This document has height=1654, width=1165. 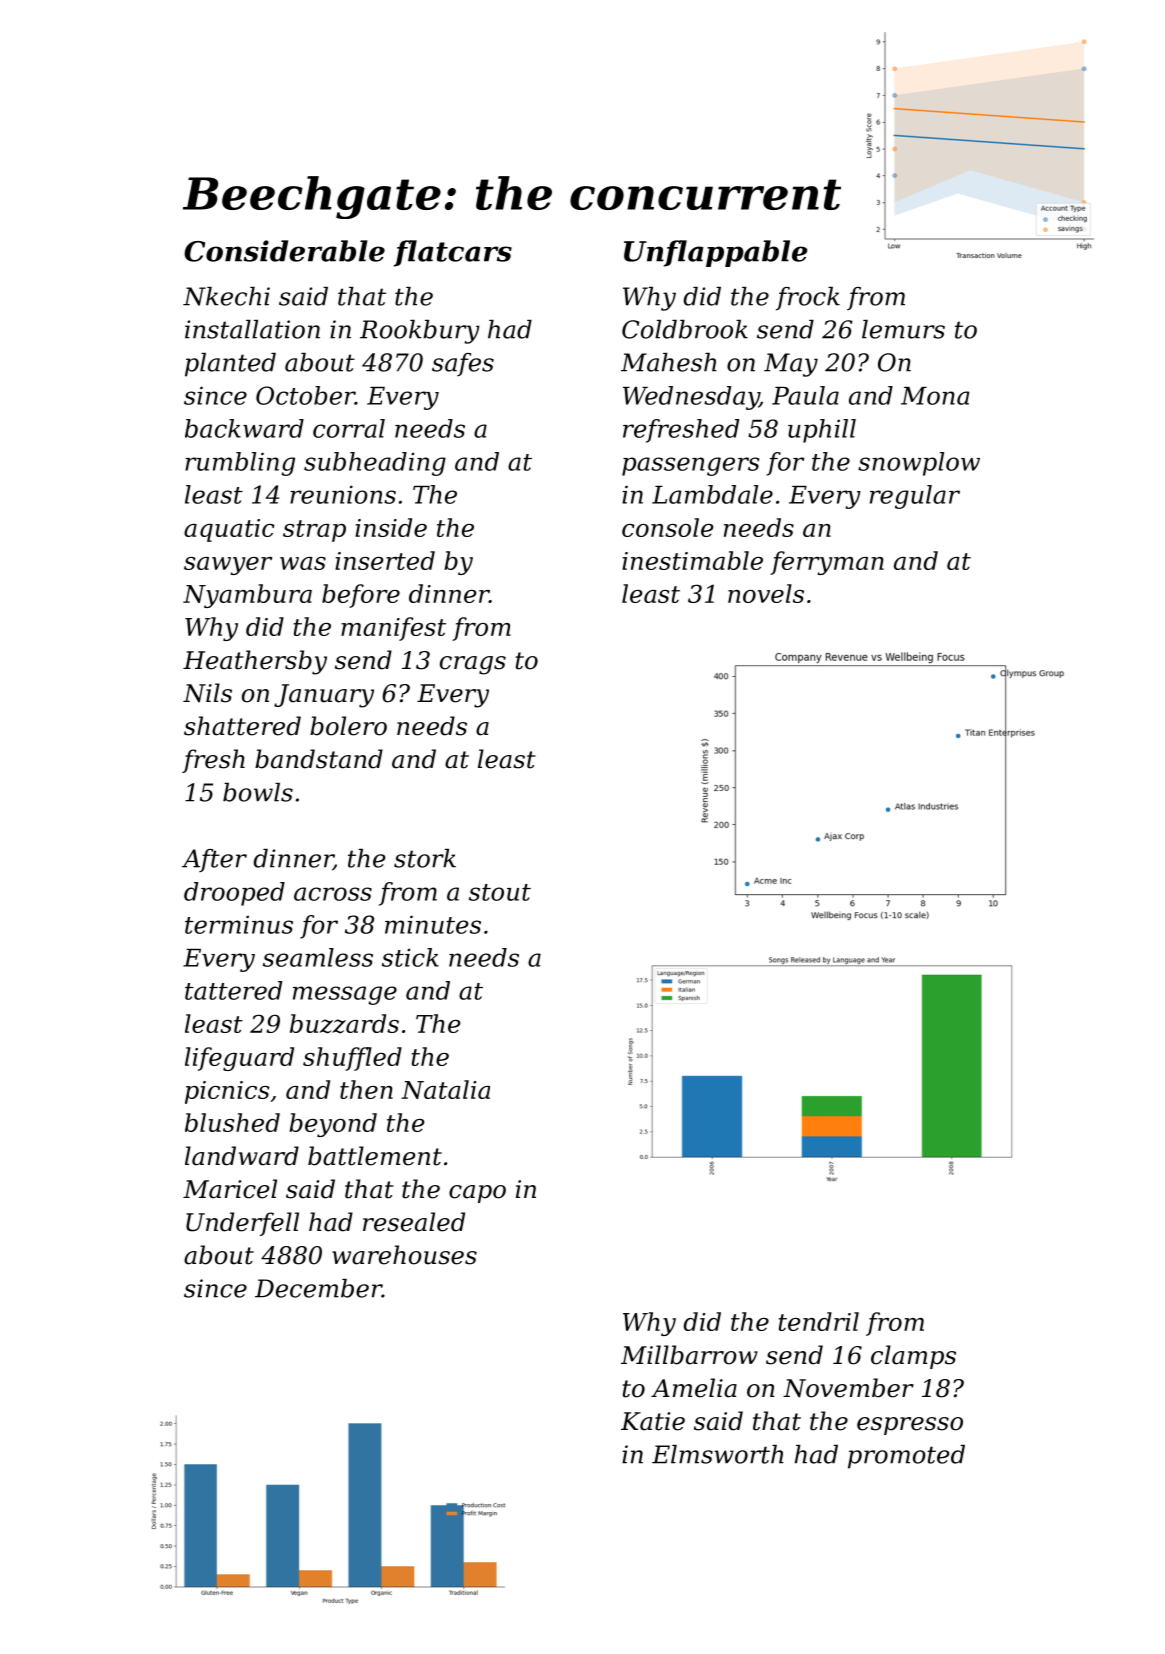 I want to click on Katie, so click(x=653, y=1421).
